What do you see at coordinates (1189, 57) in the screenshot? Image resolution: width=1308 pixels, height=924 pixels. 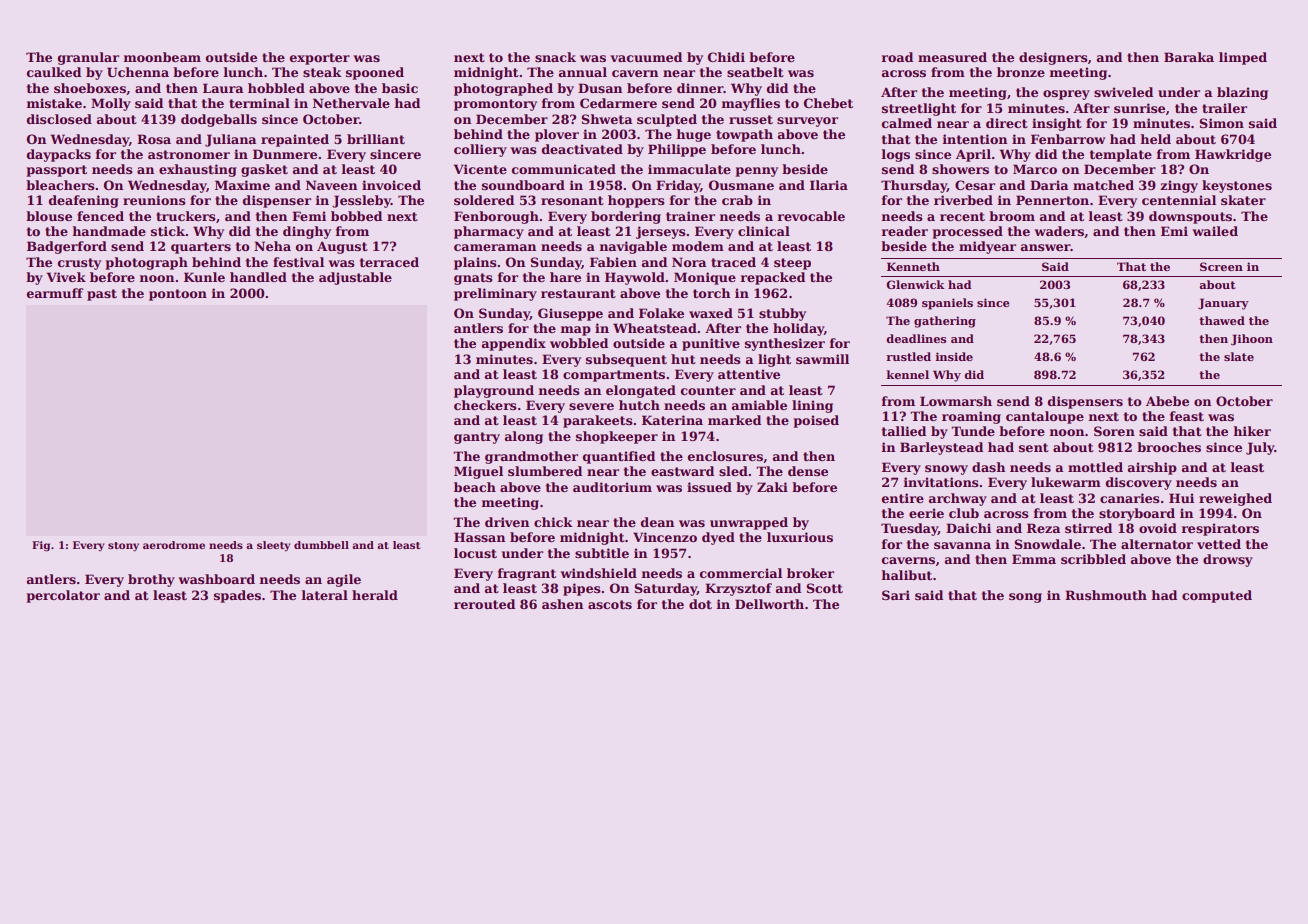 I see `Baraka` at bounding box center [1189, 57].
